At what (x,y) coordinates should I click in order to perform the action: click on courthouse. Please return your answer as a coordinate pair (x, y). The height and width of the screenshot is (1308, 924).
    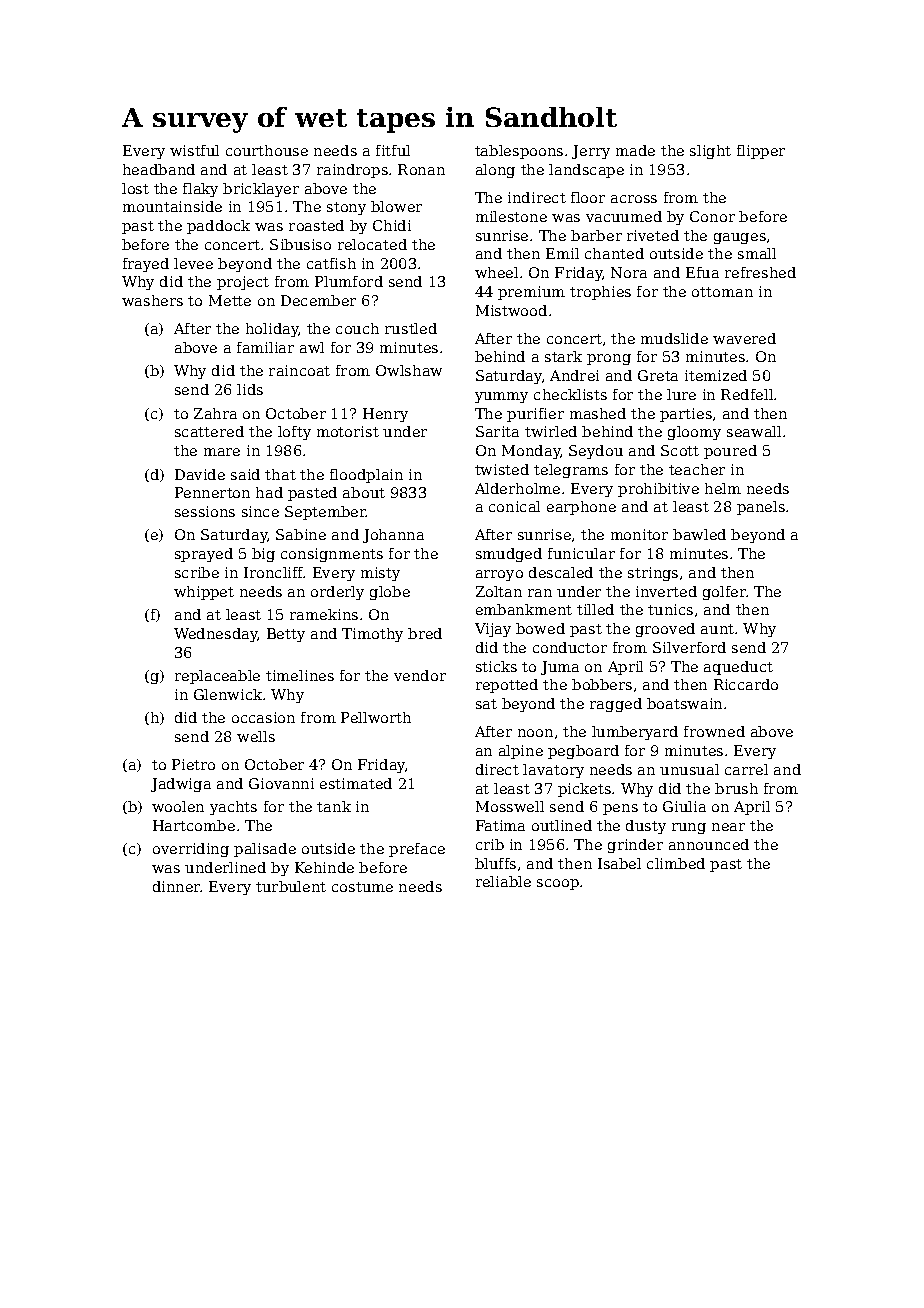
    Looking at the image, I should click on (267, 150).
